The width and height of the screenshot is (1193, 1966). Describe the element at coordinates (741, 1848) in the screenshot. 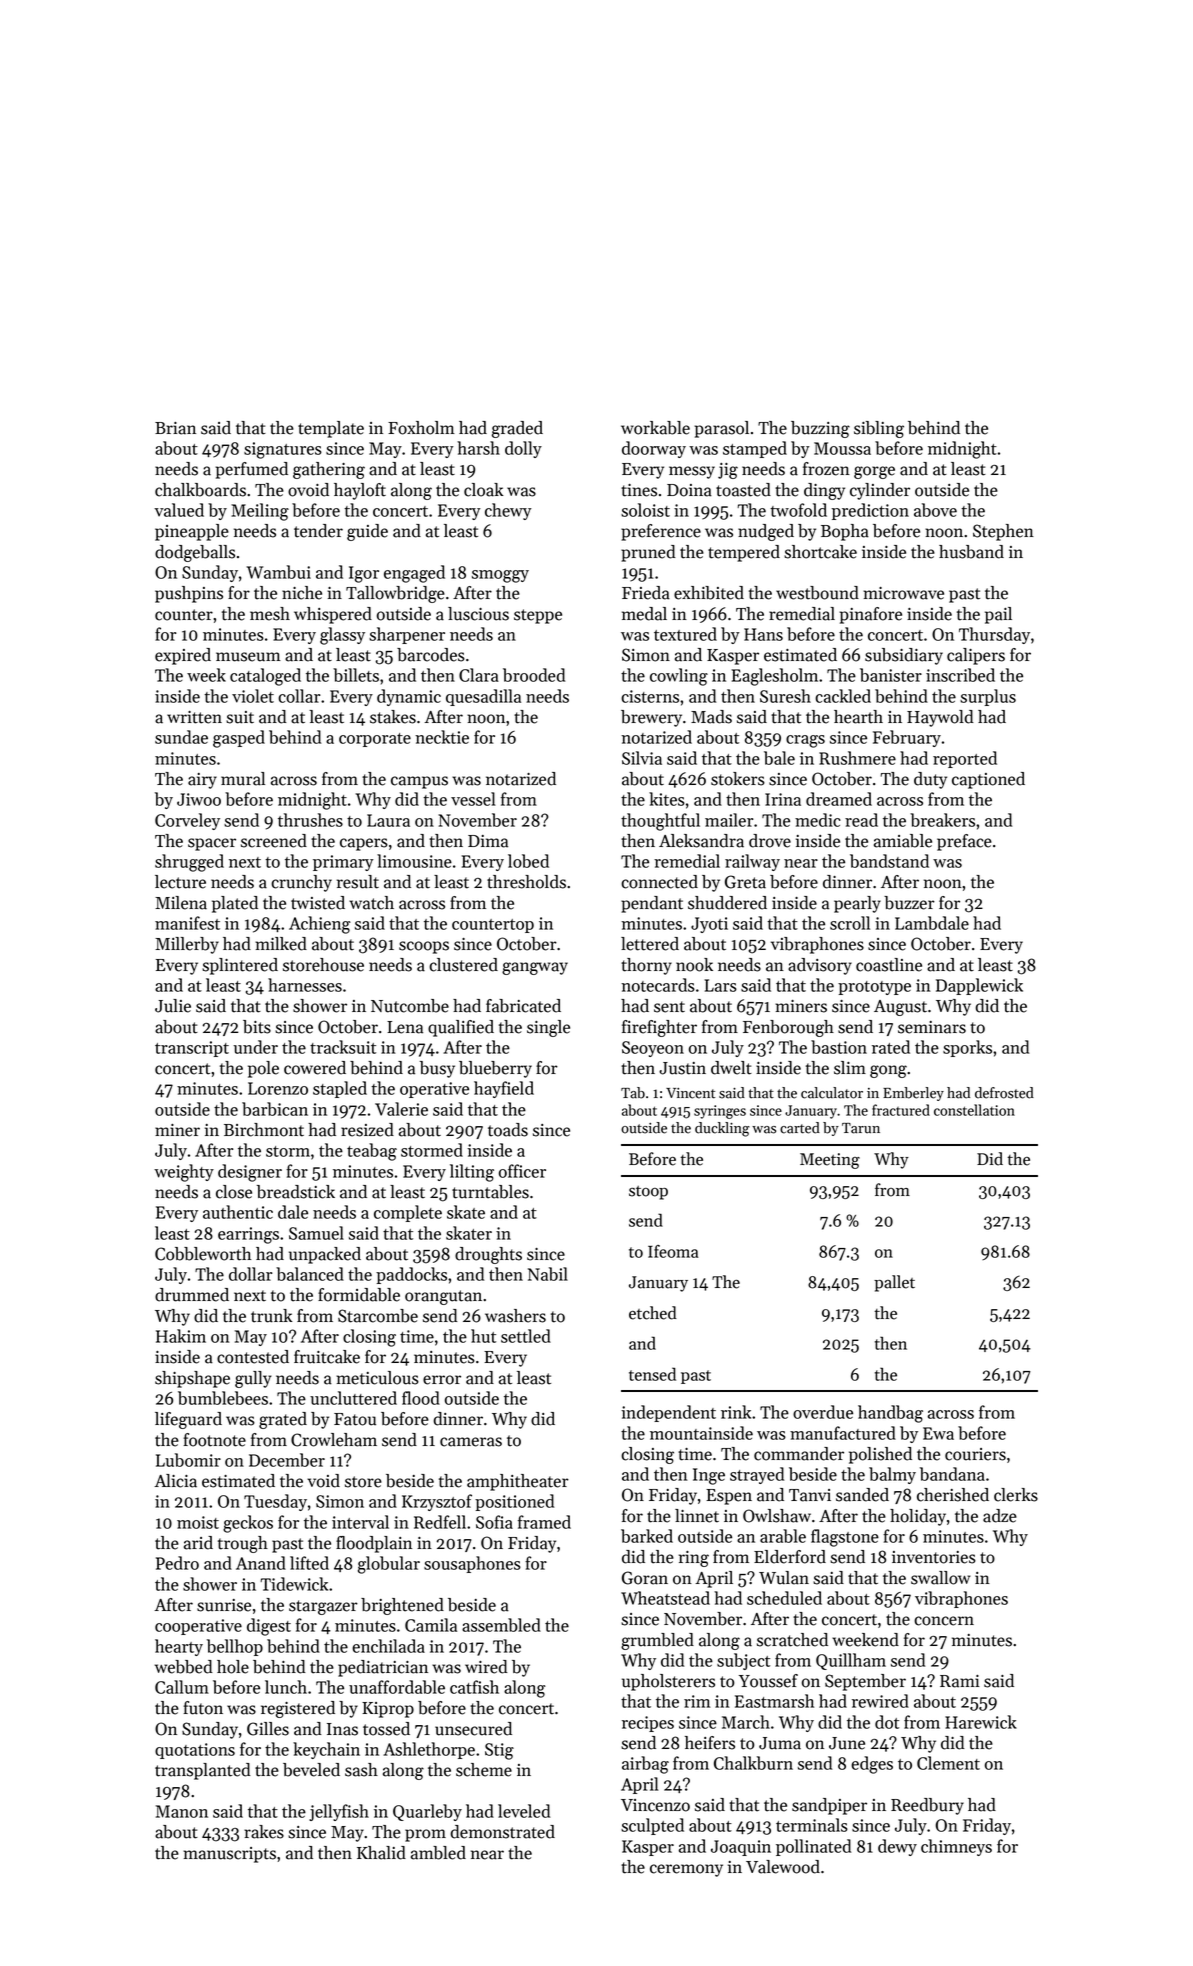

I see `Joaquin` at that location.
